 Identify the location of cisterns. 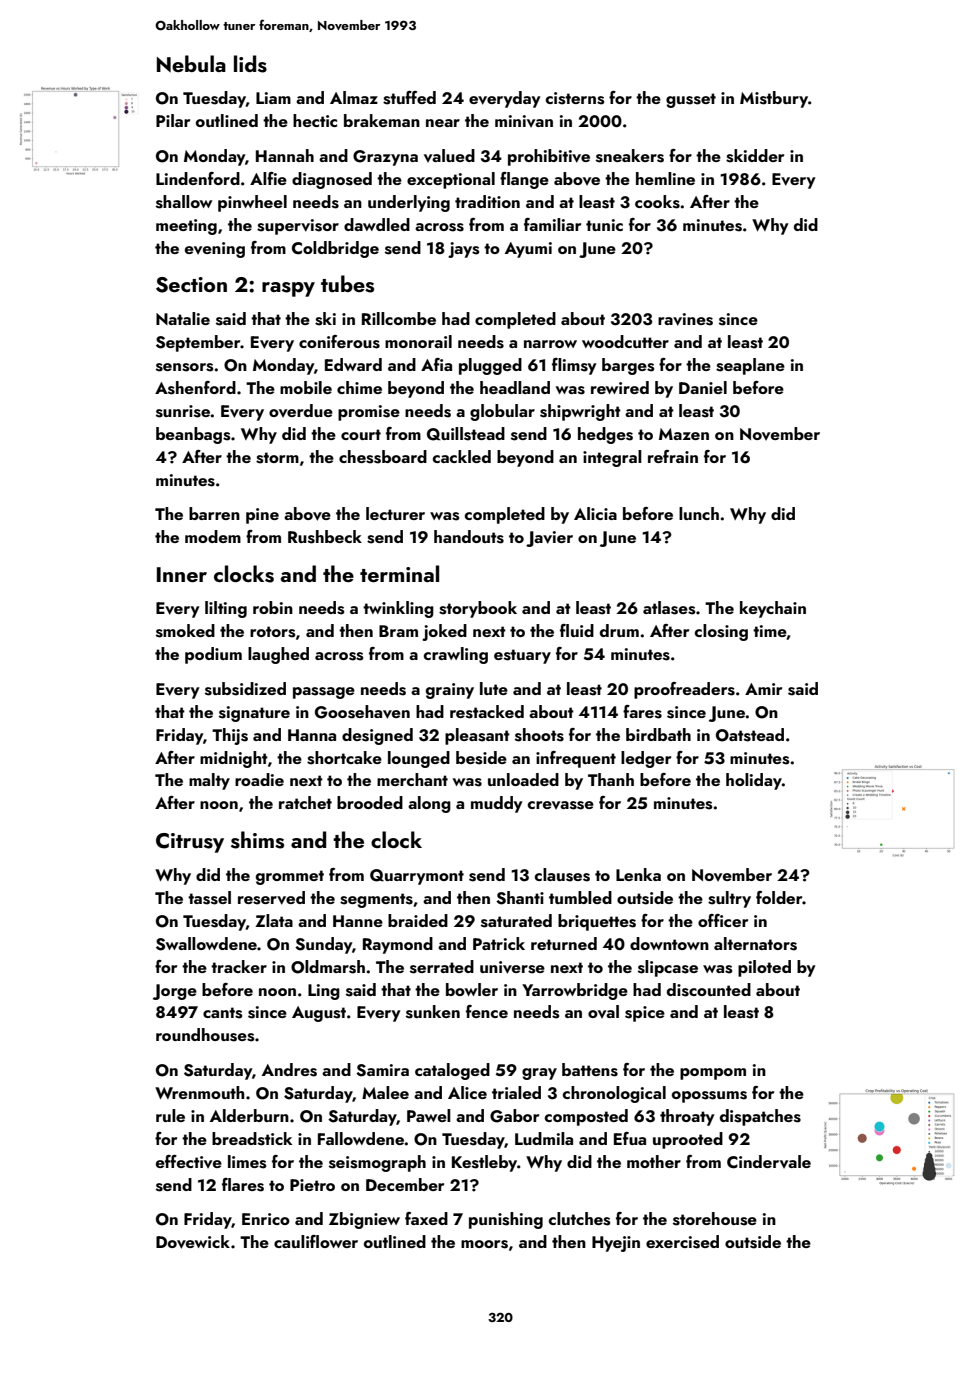
(575, 98).
